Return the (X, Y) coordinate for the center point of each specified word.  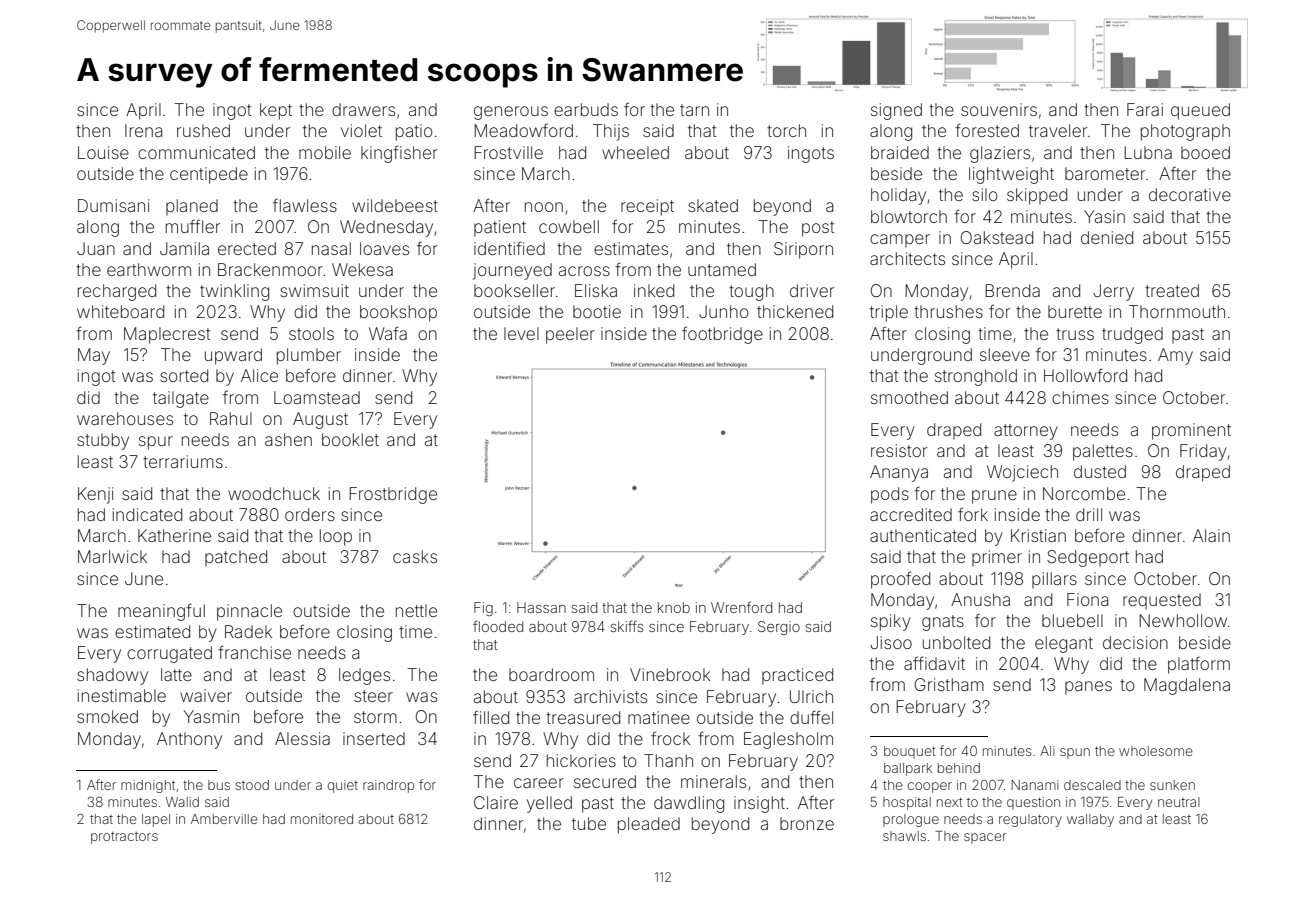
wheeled (635, 152)
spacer (985, 838)
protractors (124, 837)
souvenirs (999, 109)
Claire (496, 802)
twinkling (234, 292)
